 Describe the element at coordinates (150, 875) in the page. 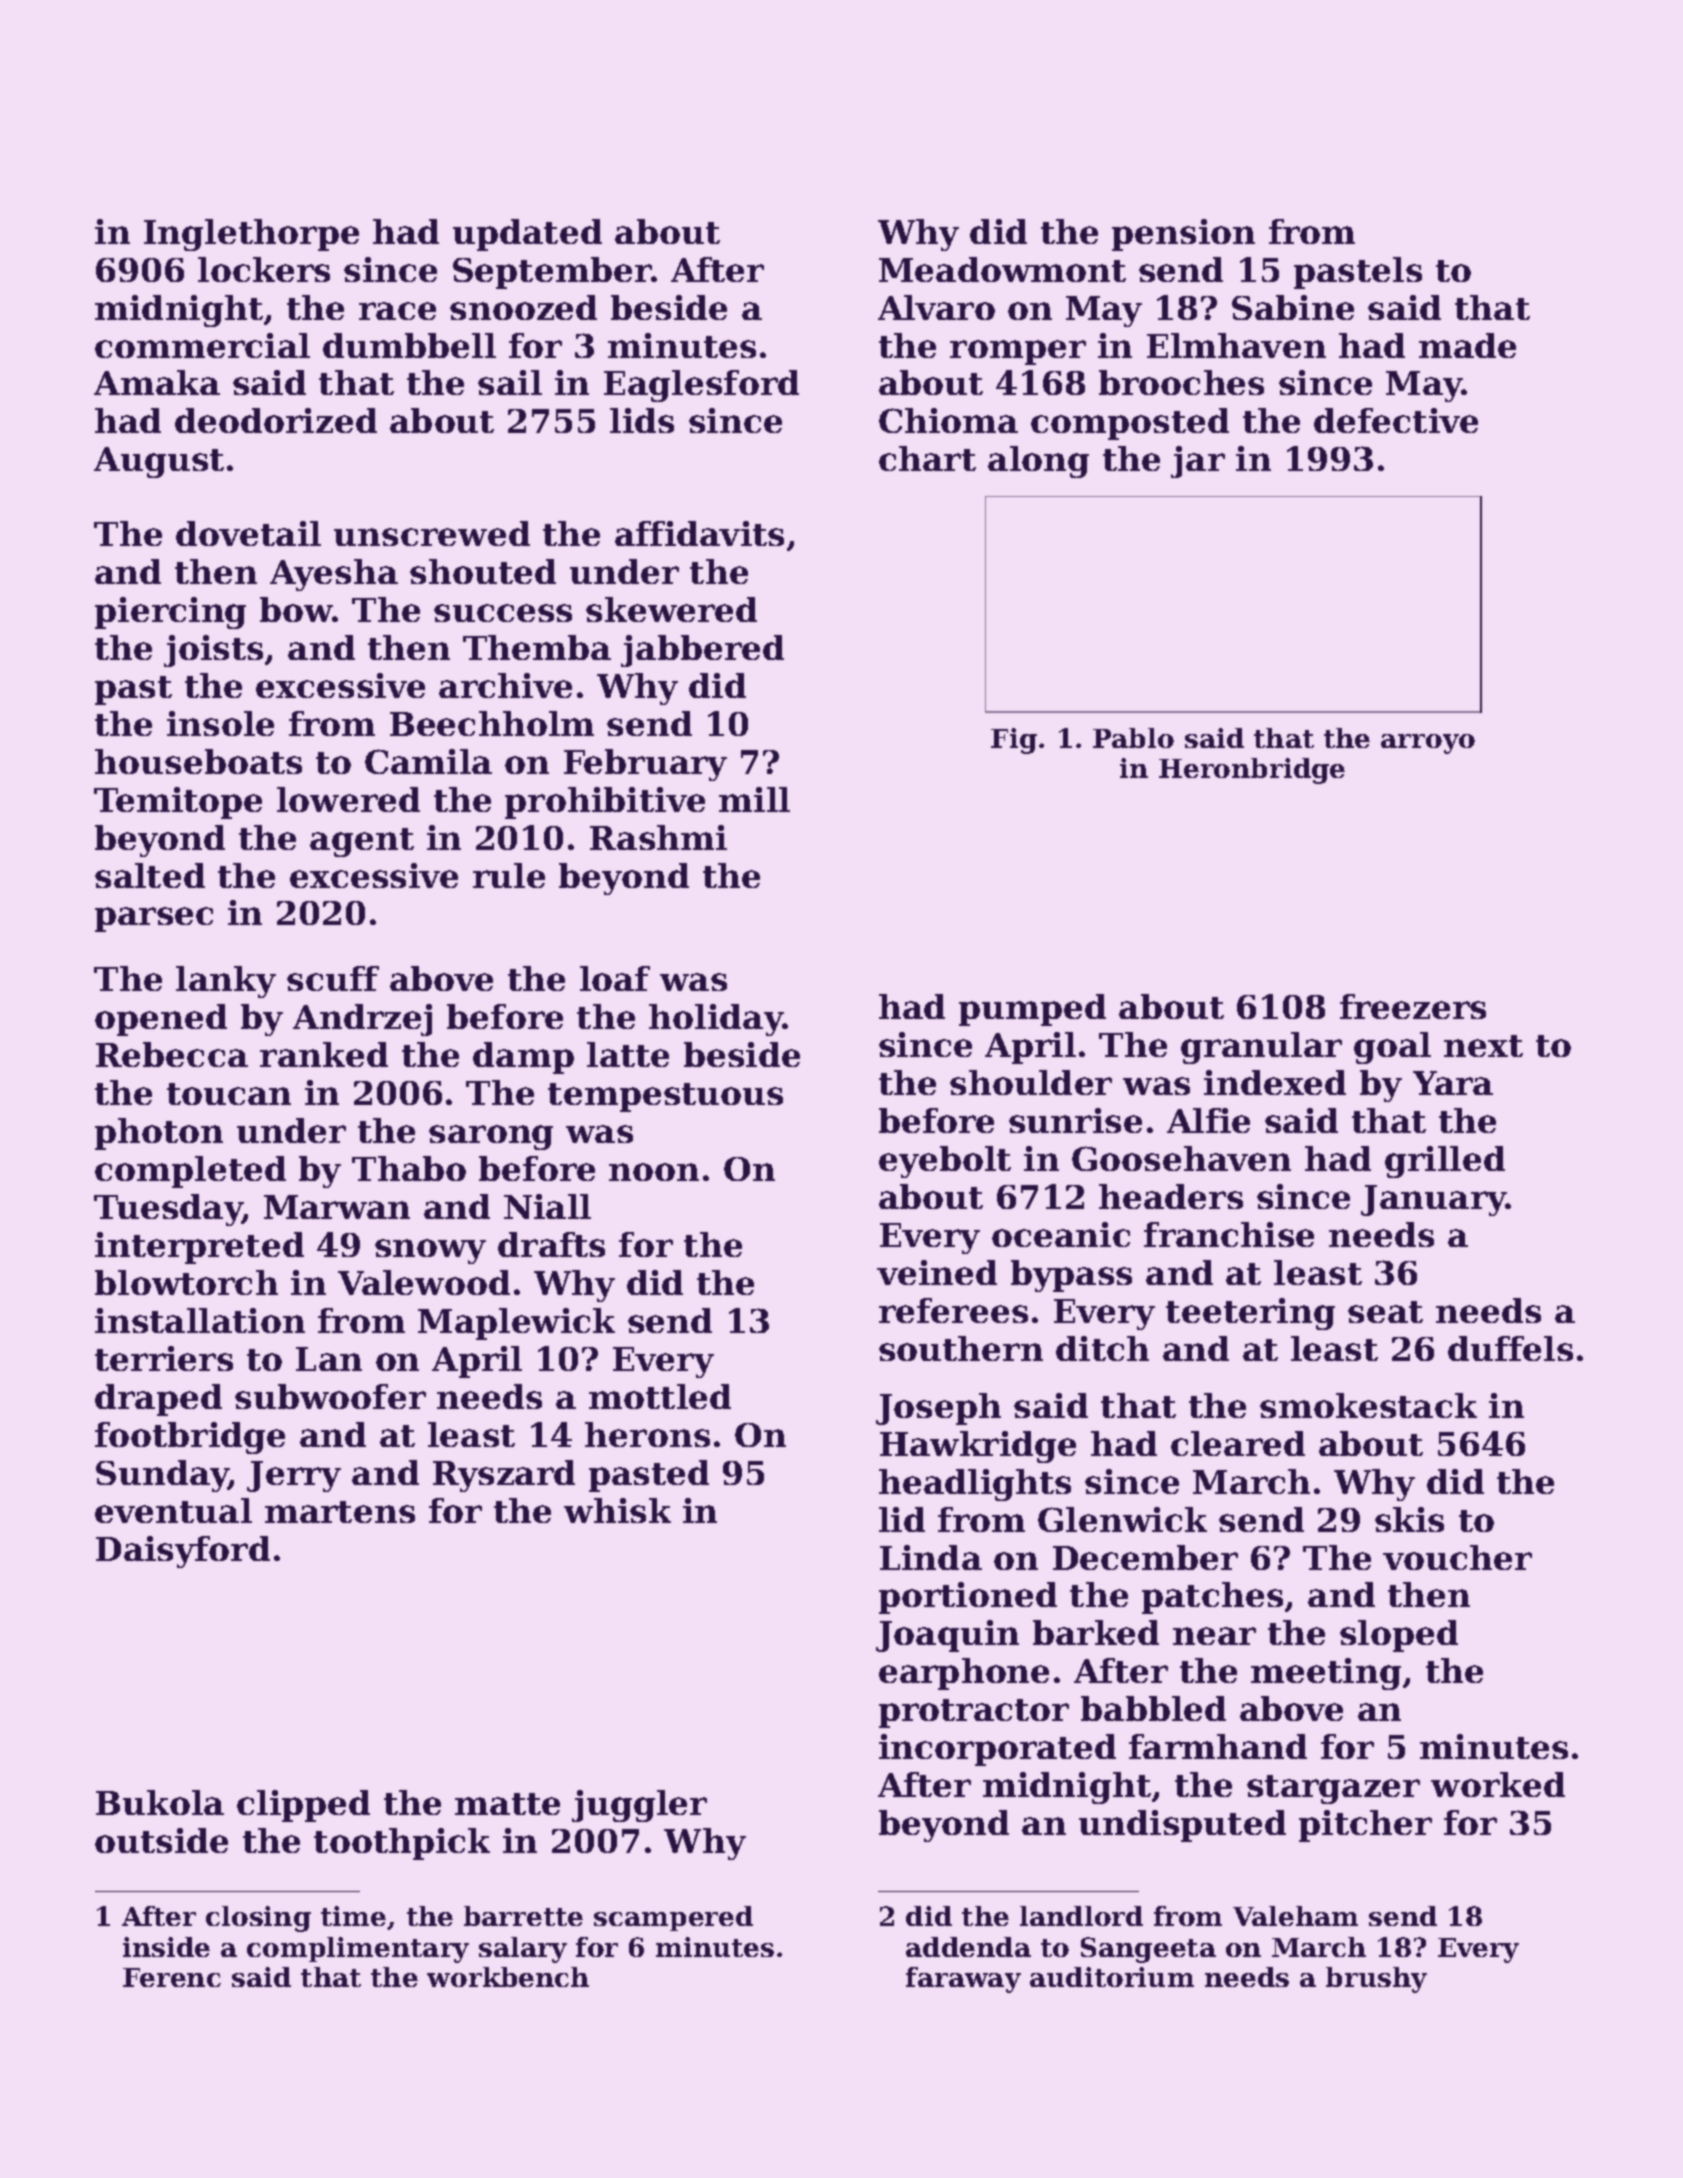

I see `salted` at that location.
